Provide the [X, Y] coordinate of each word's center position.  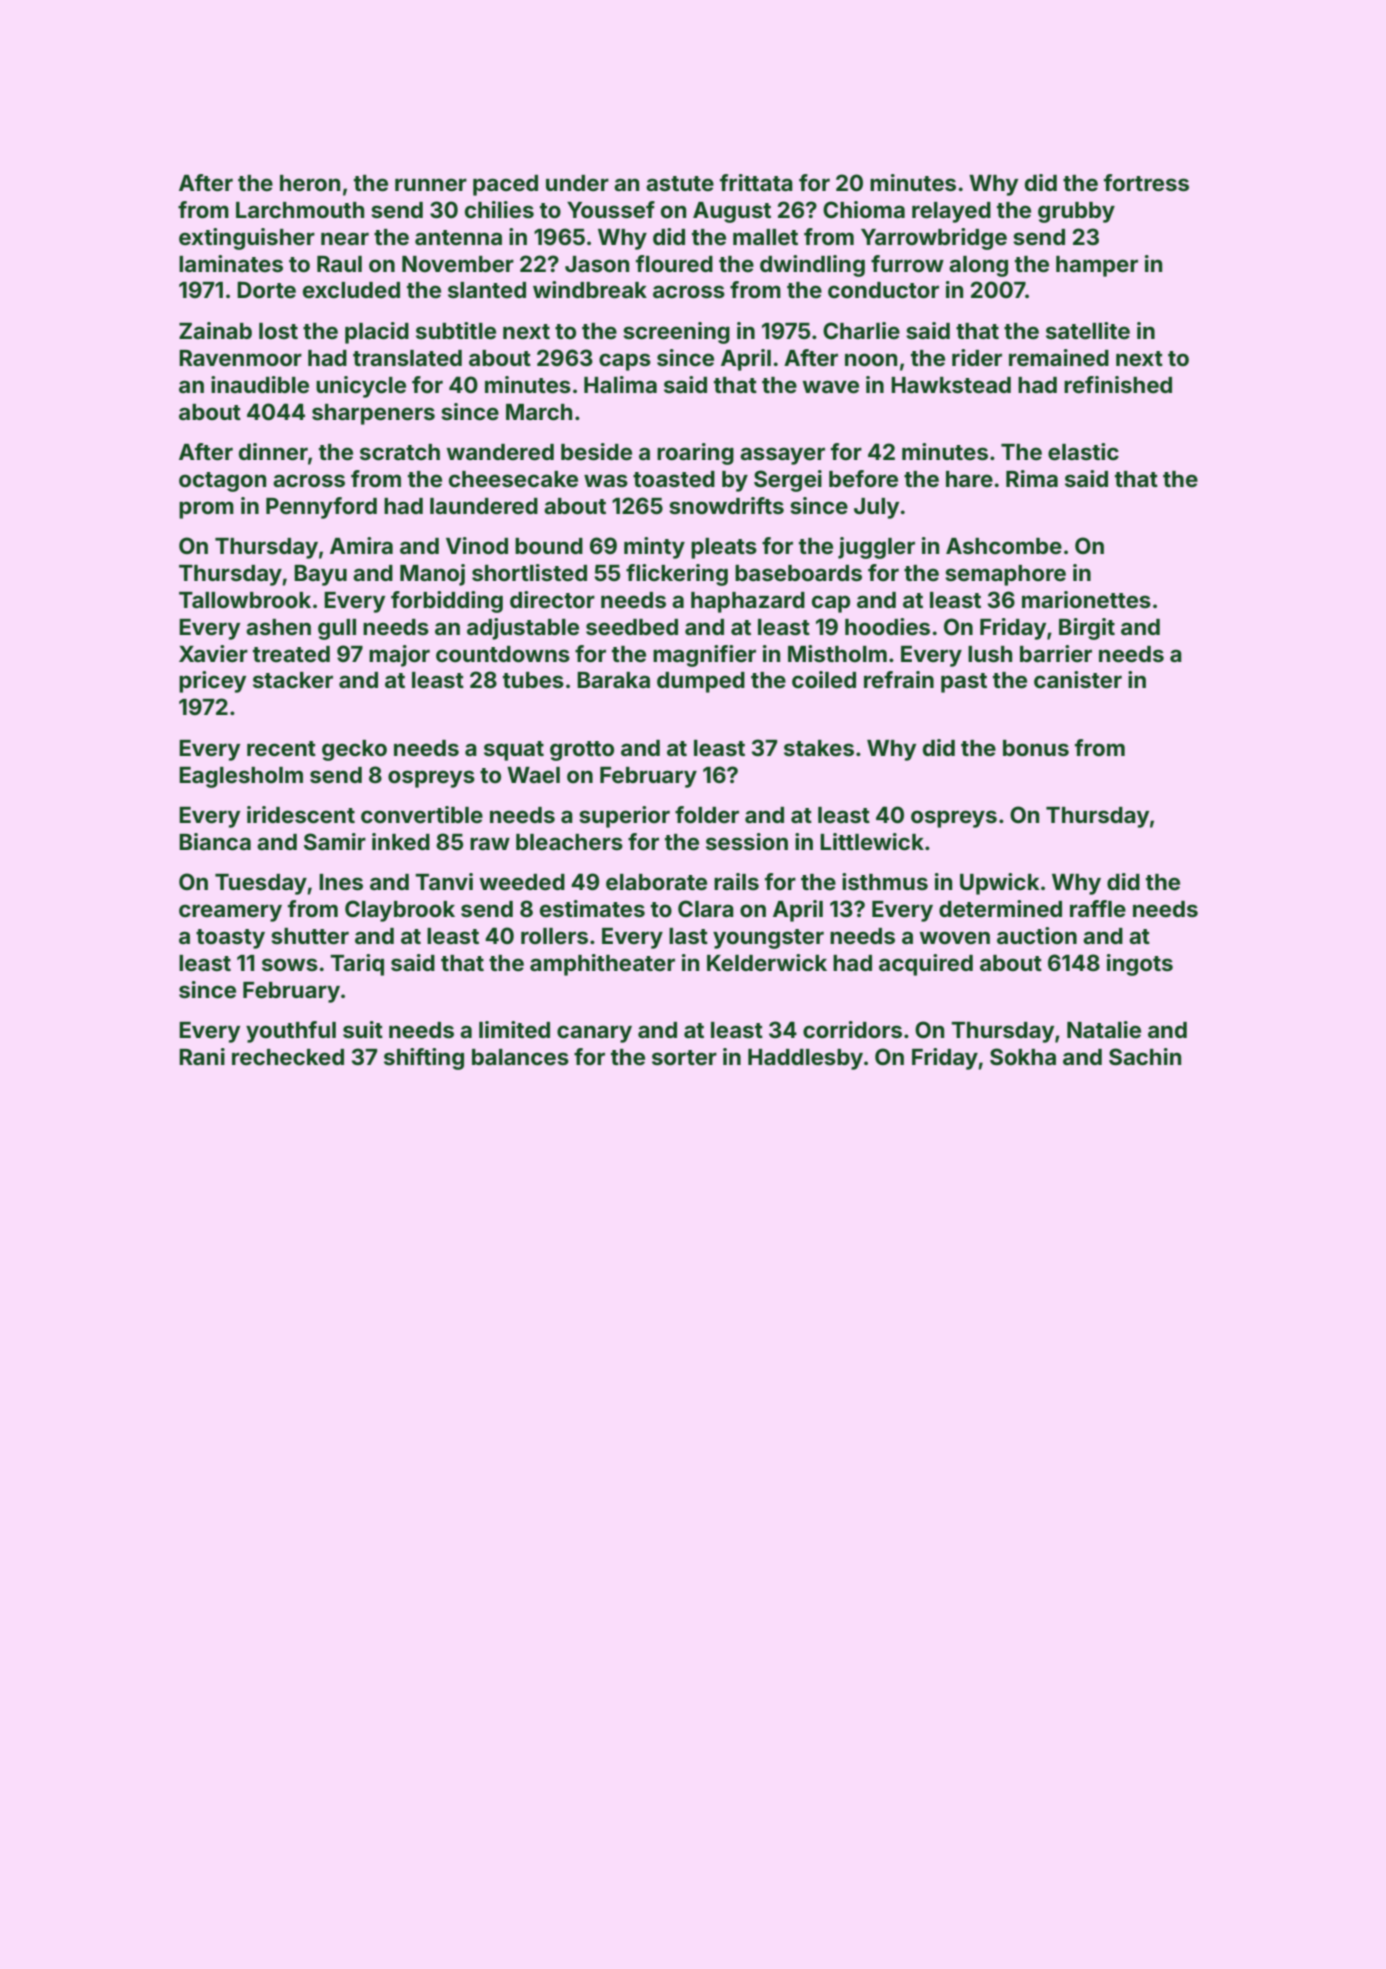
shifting [424, 1059]
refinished [1118, 384]
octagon [222, 482]
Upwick [999, 884]
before [863, 478]
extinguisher [247, 239]
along [978, 266]
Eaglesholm [241, 777]
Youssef [611, 209]
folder [707, 814]
